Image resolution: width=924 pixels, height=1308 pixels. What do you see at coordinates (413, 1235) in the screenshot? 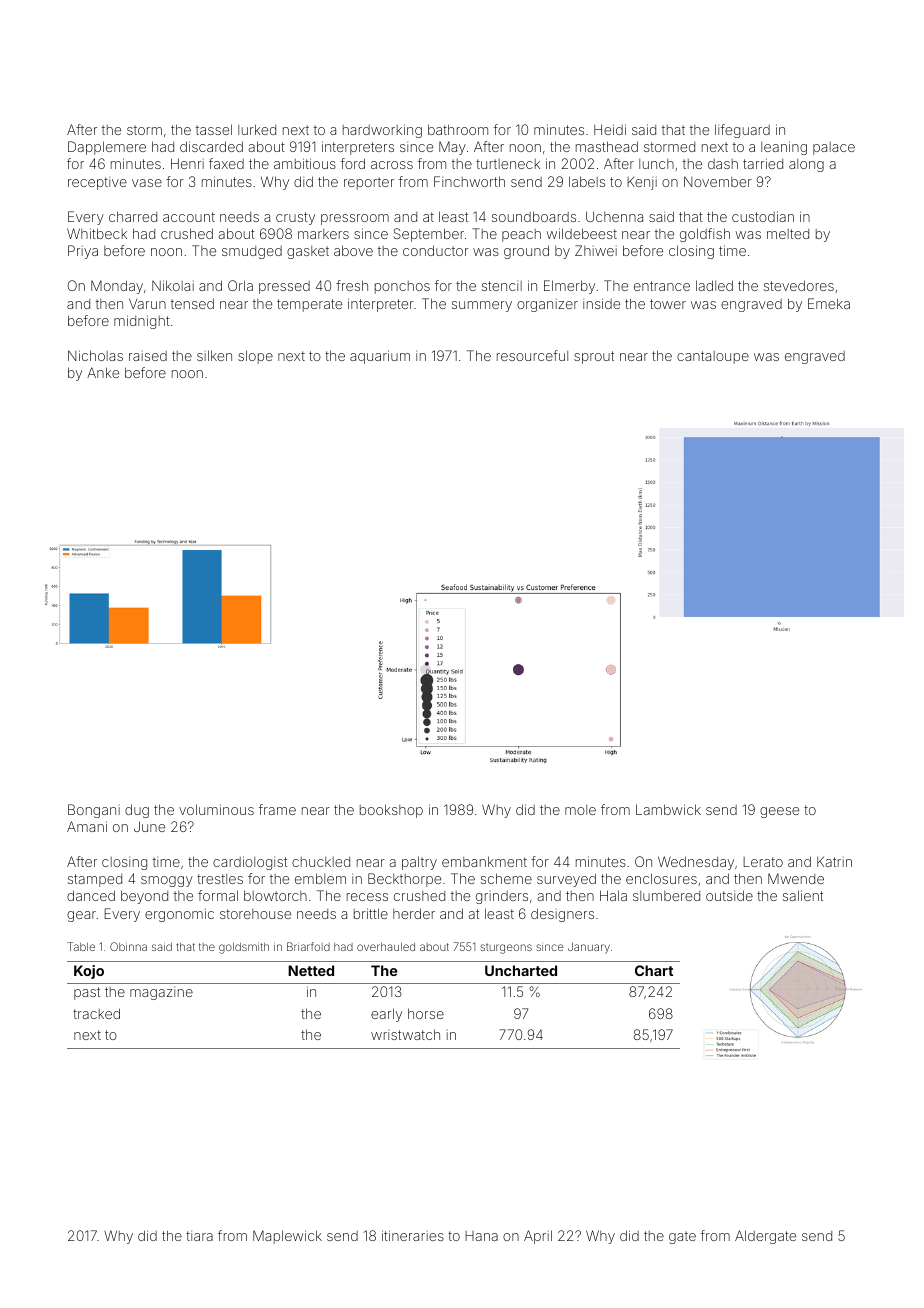
I see `itineraries` at bounding box center [413, 1235].
